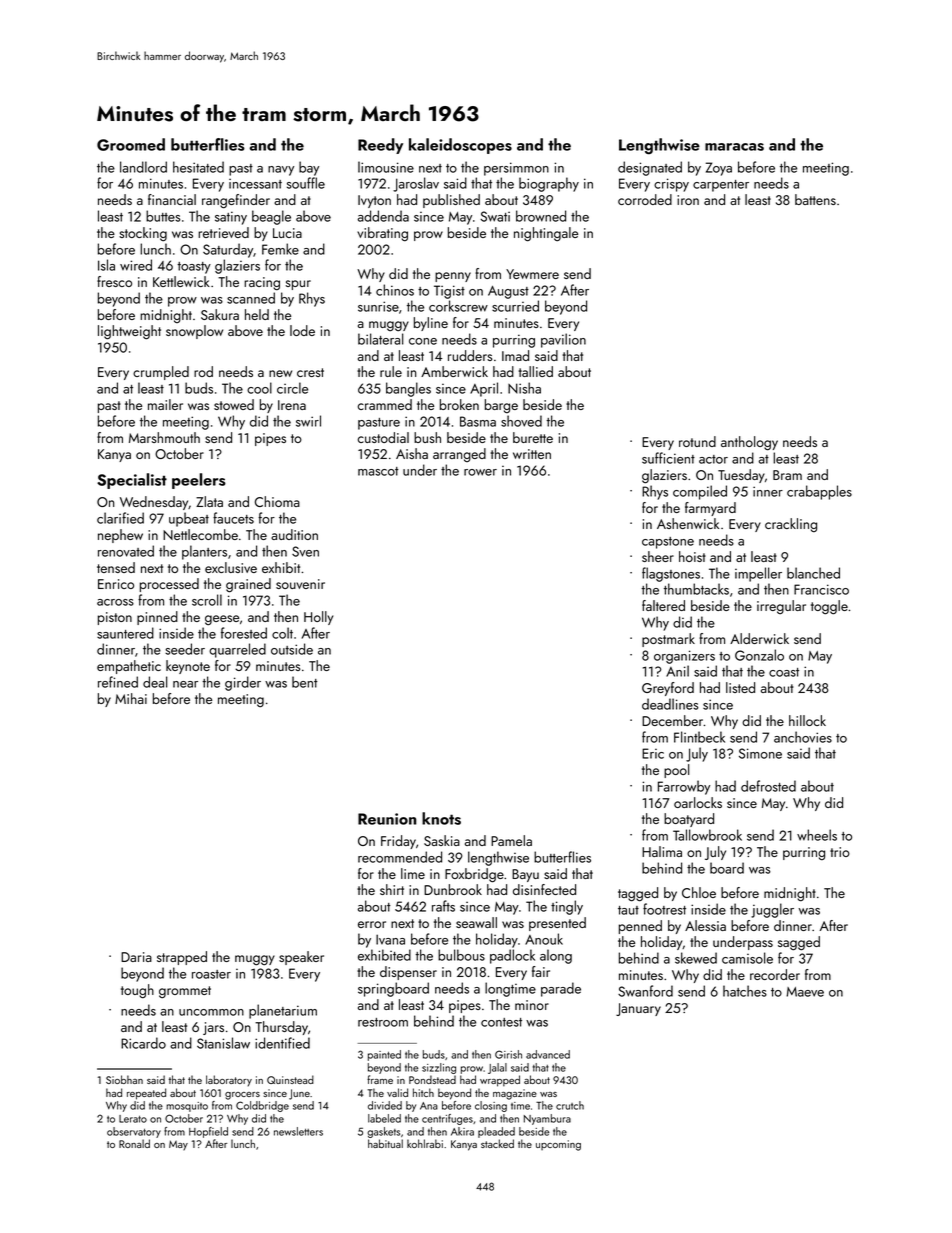 This document has height=1233, width=952. What do you see at coordinates (558, 1145) in the document?
I see `upcoming` at bounding box center [558, 1145].
